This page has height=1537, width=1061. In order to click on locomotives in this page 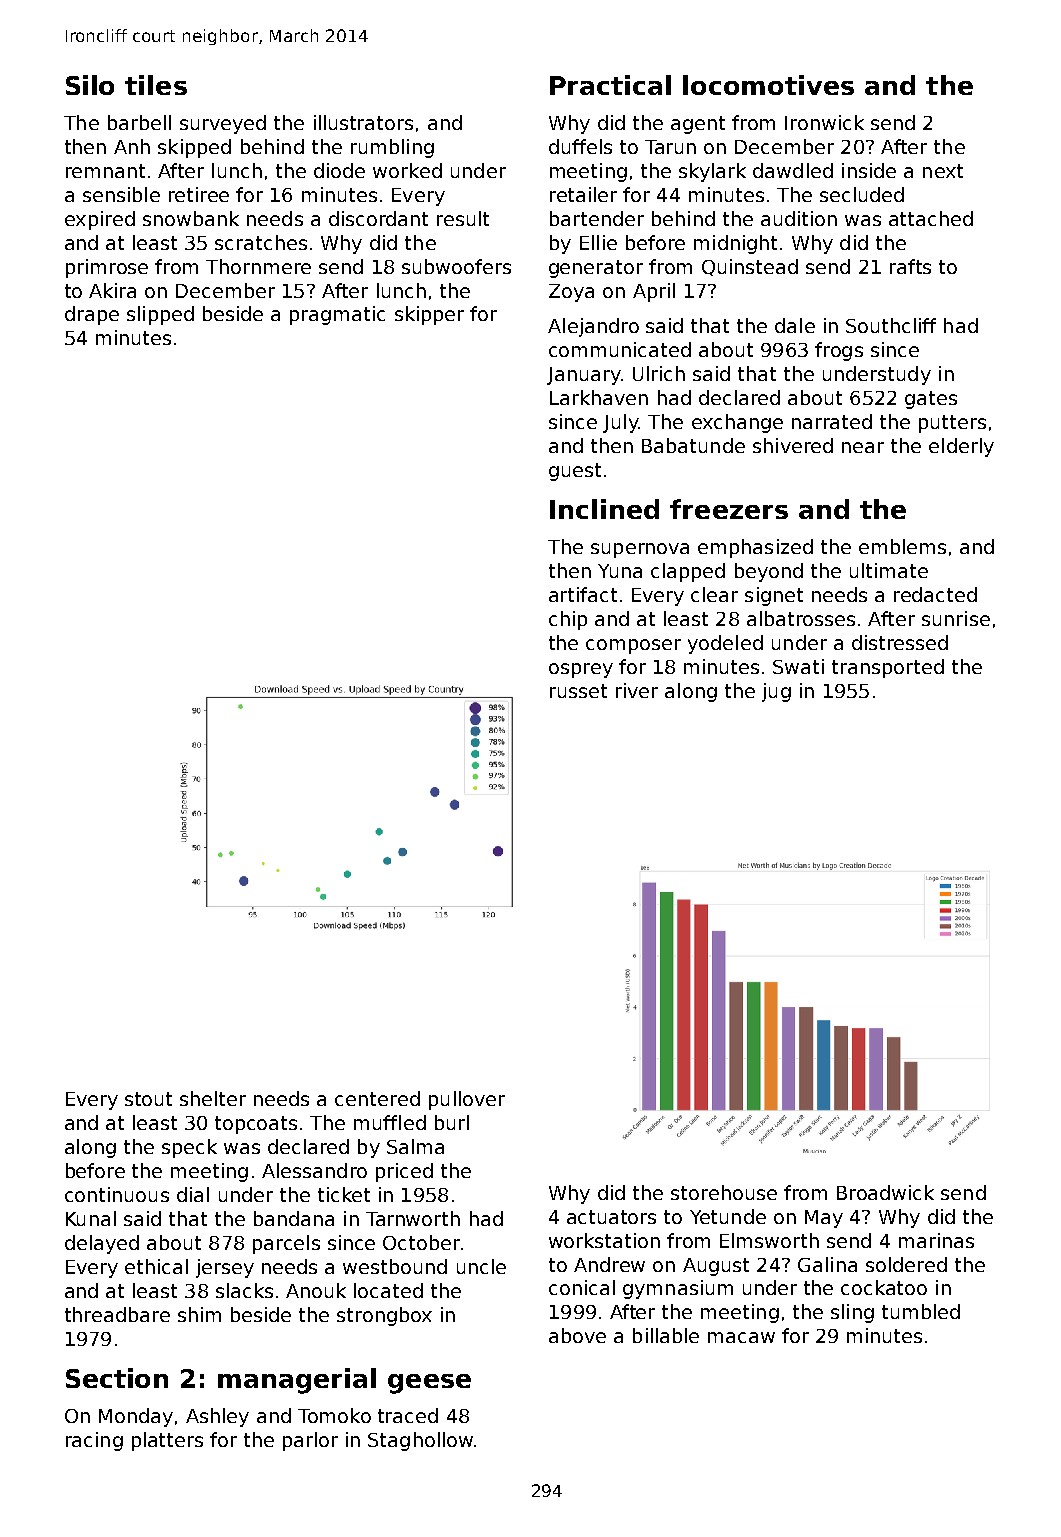, I will do `click(768, 85)`.
